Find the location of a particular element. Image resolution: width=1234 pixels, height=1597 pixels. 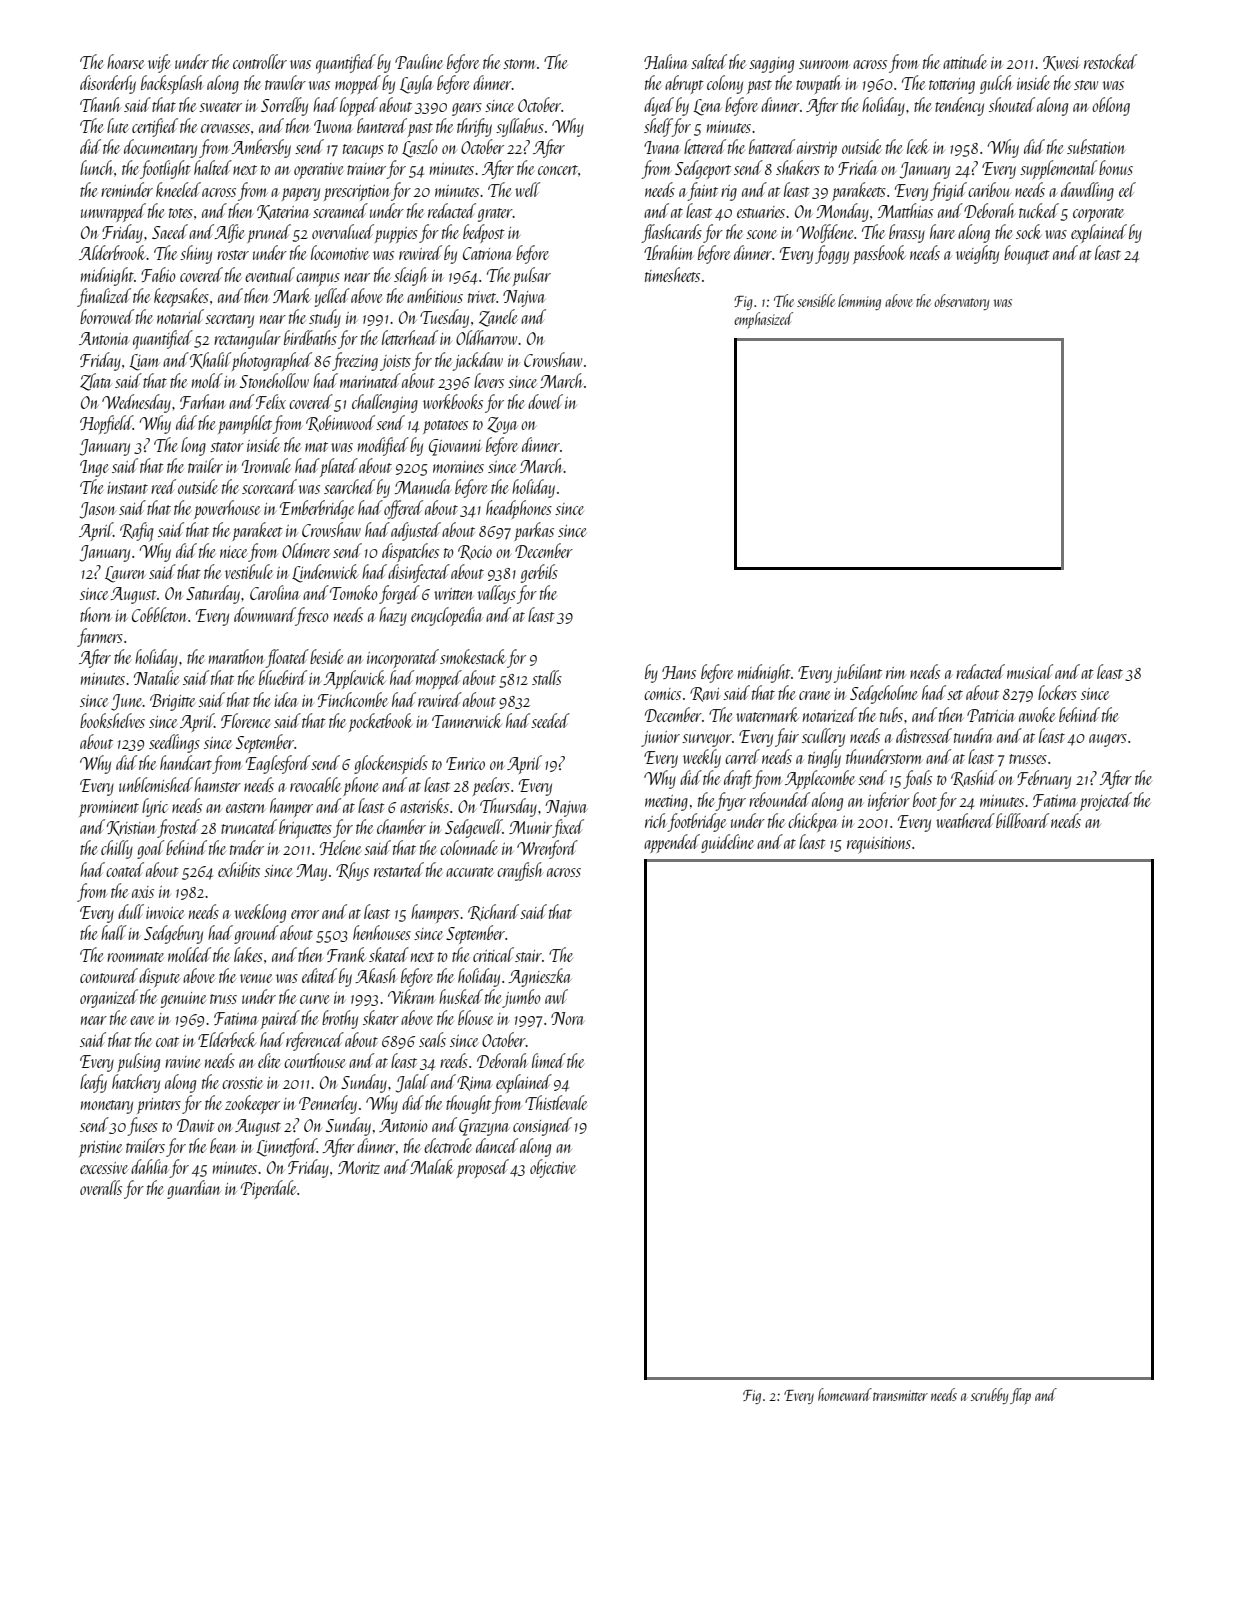

Hans is located at coordinates (679, 672).
